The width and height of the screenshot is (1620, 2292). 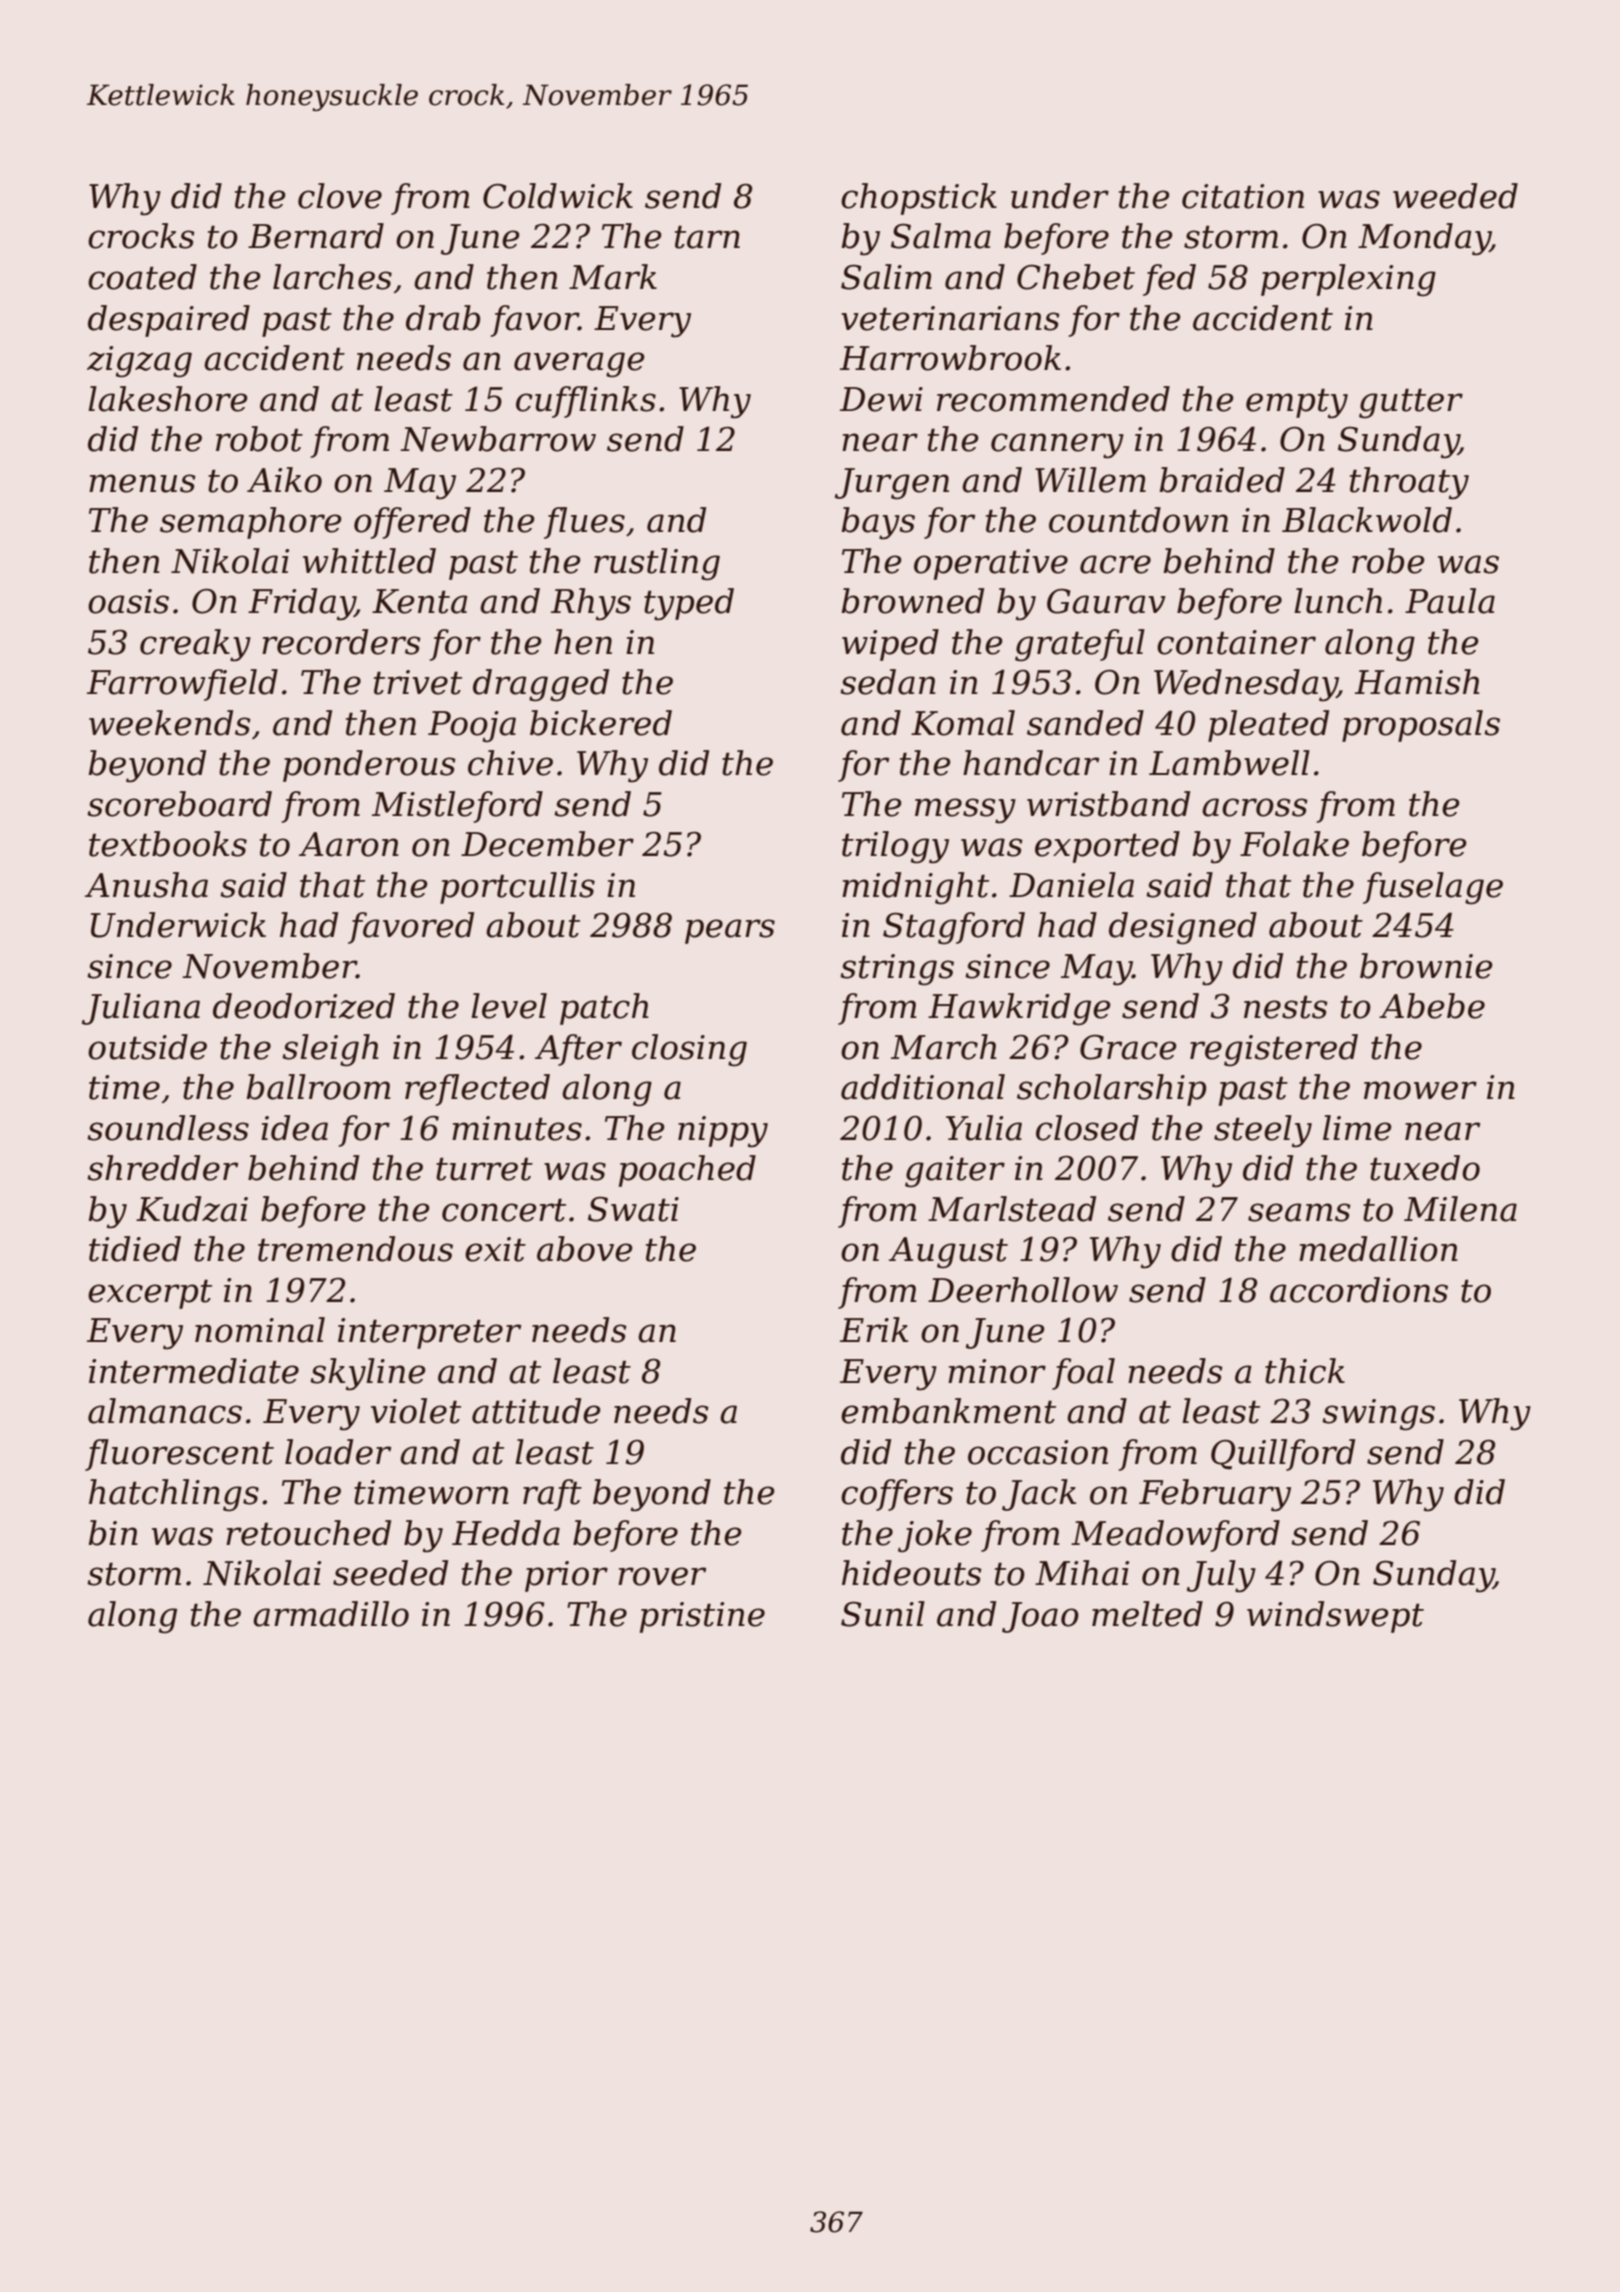 What do you see at coordinates (874, 1329) in the screenshot?
I see `Erik` at bounding box center [874, 1329].
